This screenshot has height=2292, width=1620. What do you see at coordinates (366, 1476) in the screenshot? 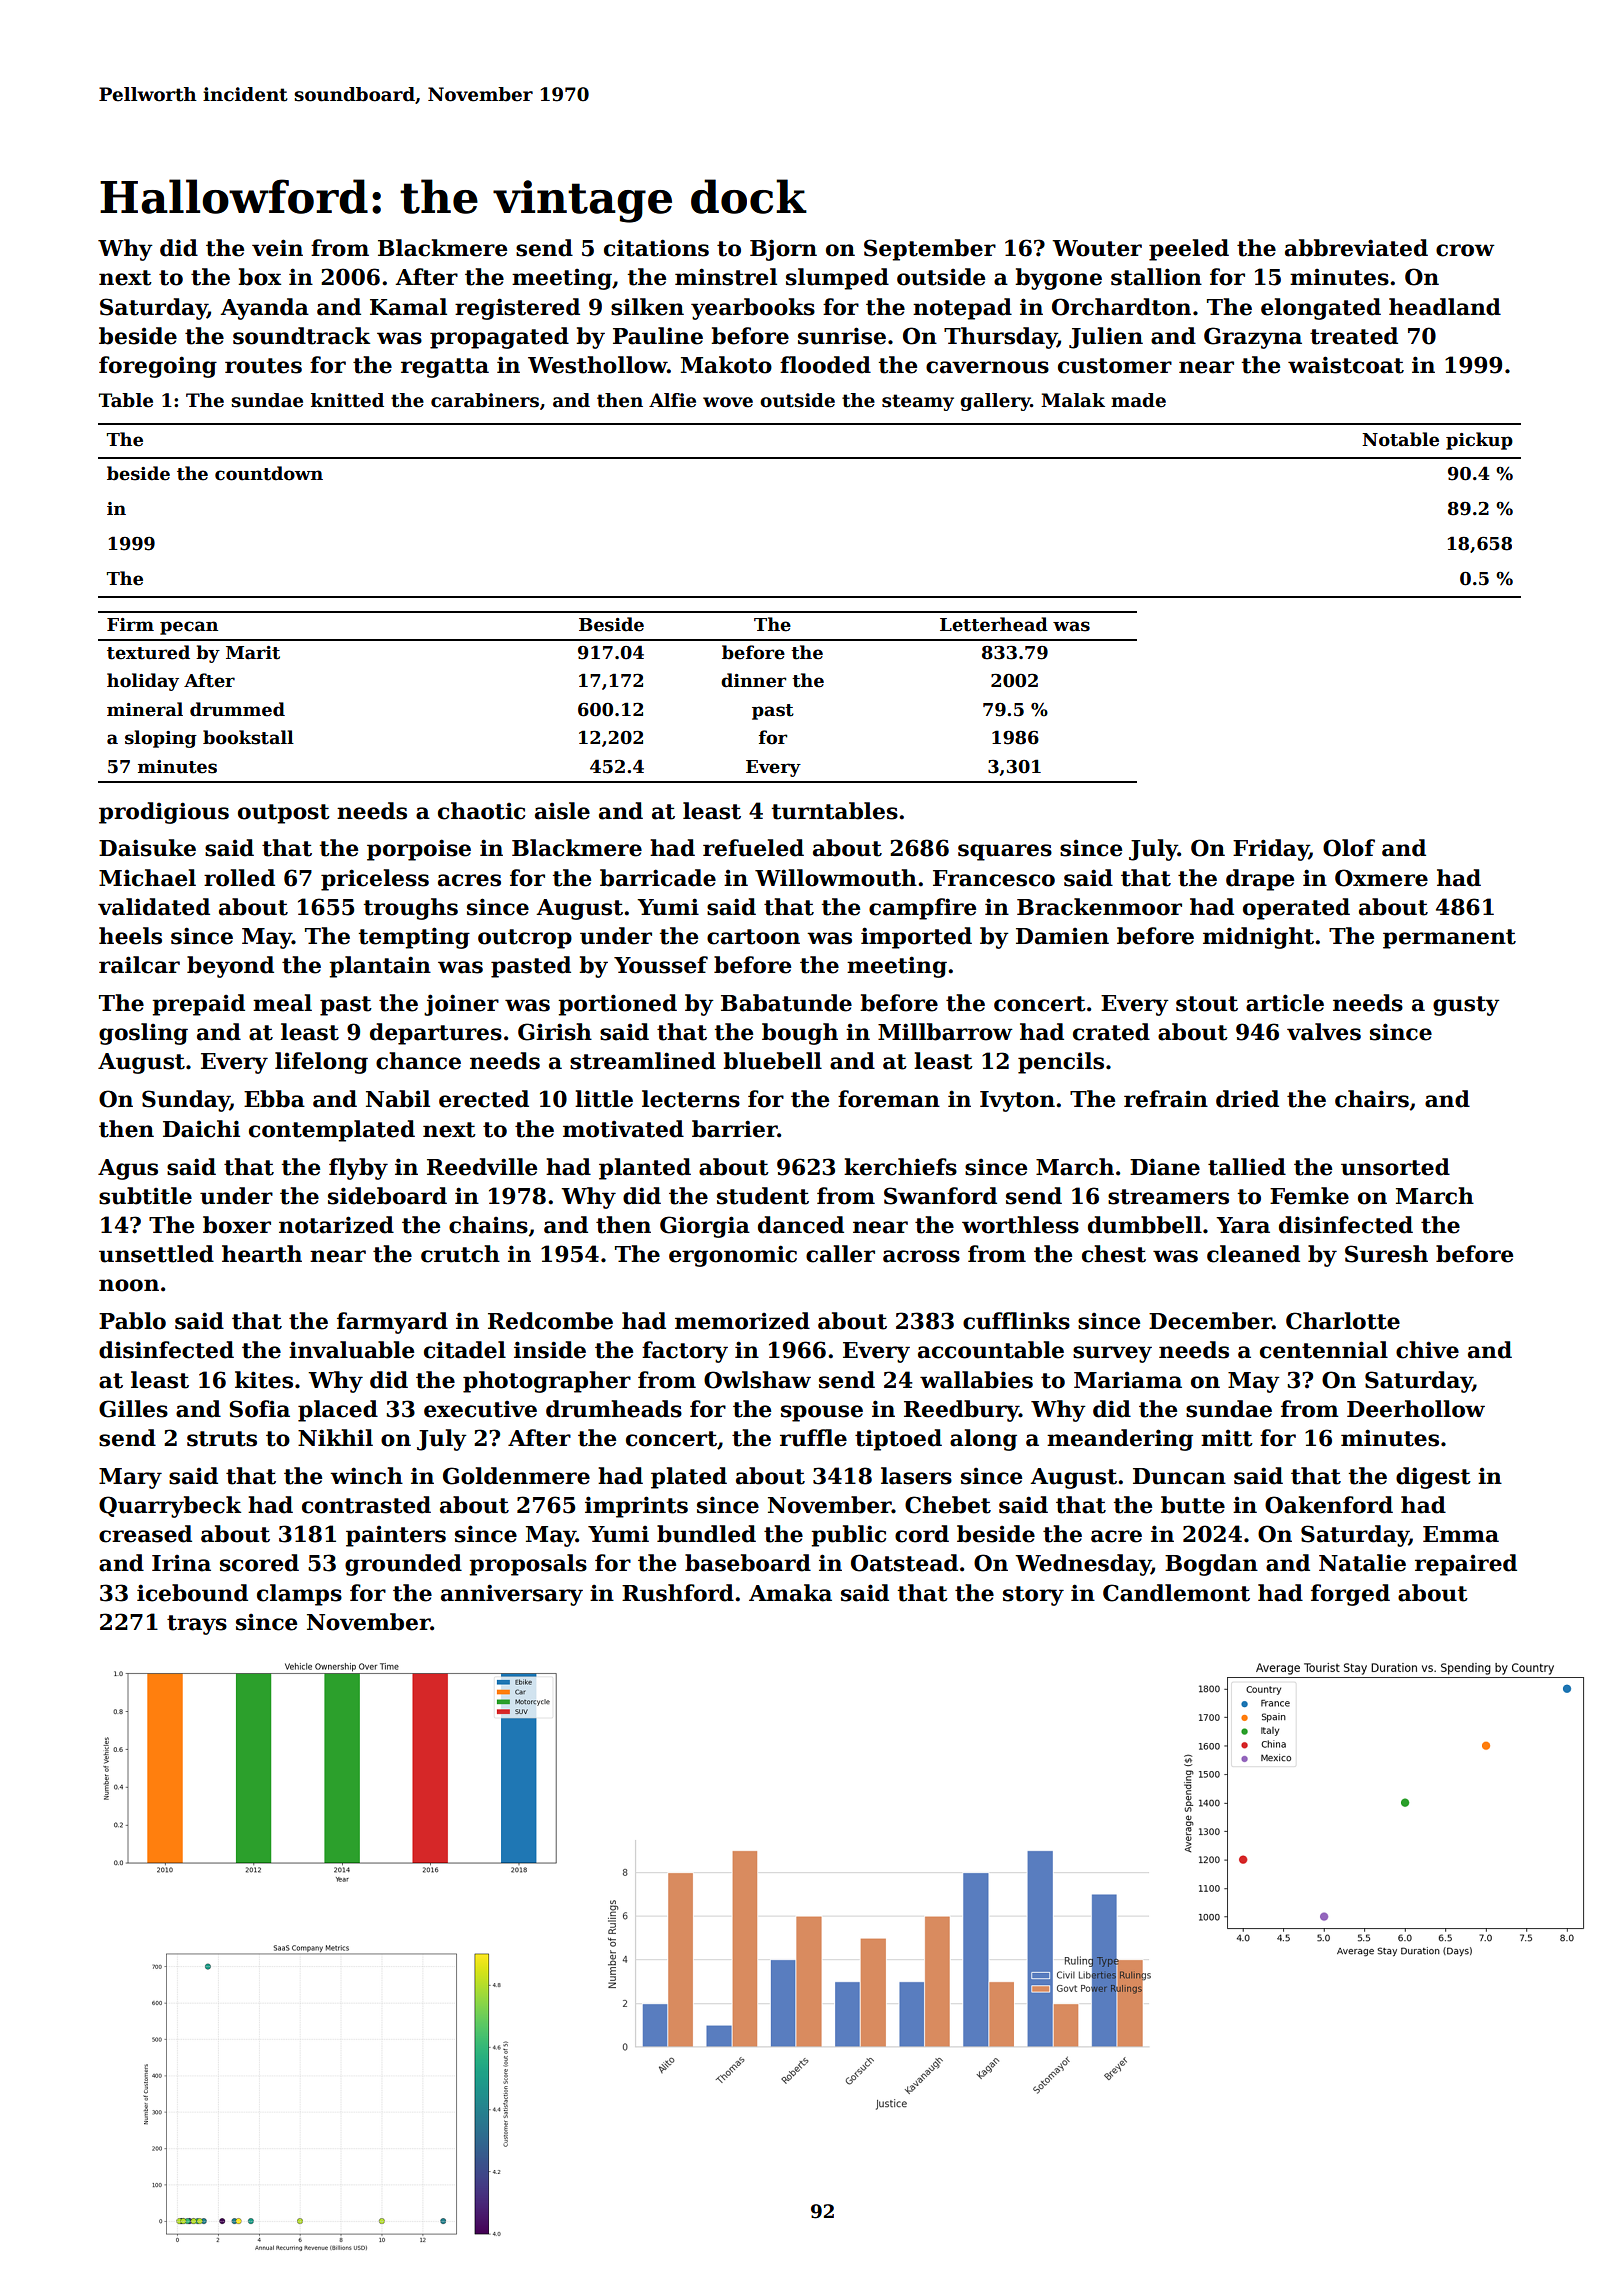
I see `winch` at bounding box center [366, 1476].
